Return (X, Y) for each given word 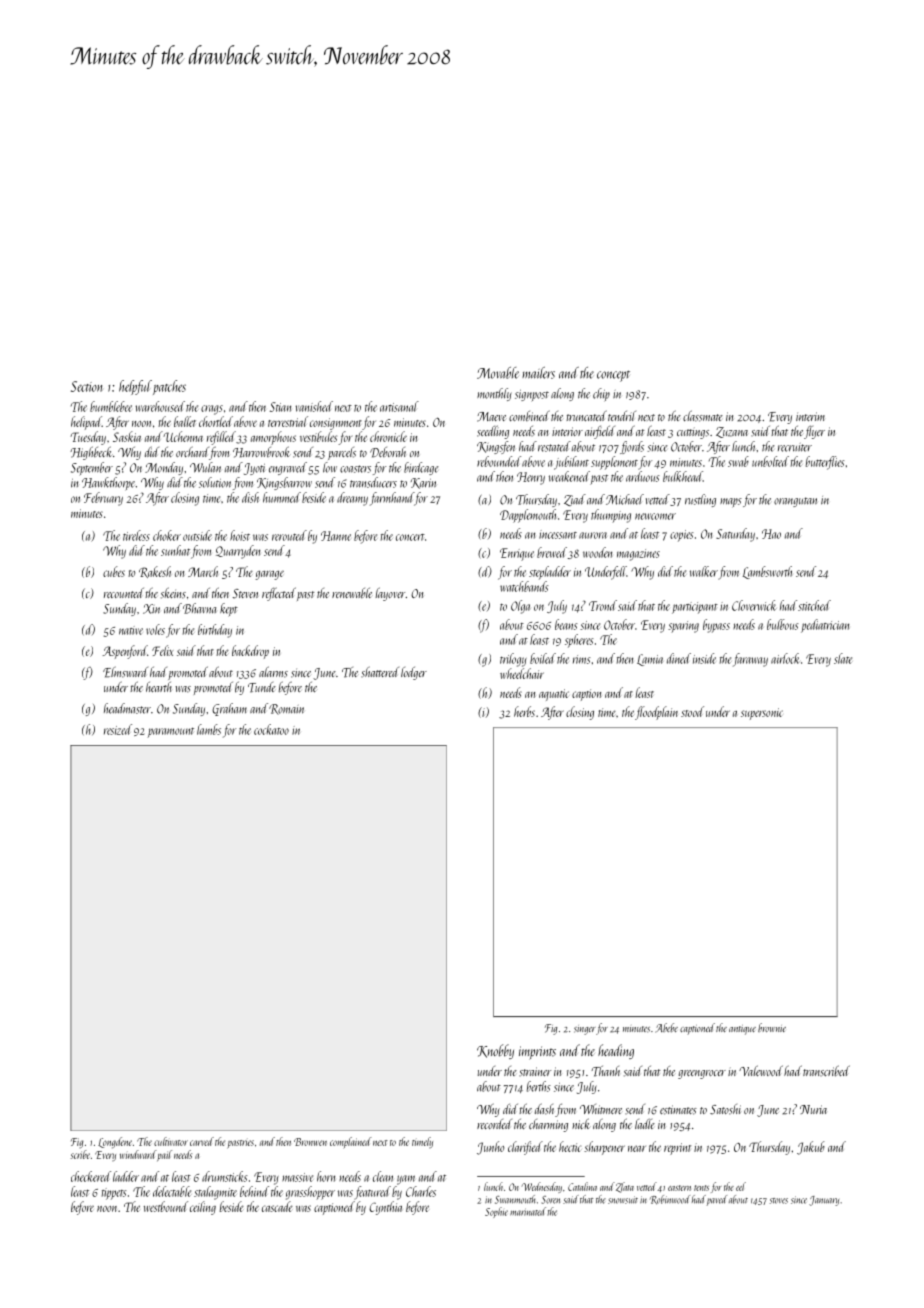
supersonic (762, 714)
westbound (166, 1206)
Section (86, 386)
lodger (414, 673)
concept (613, 376)
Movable (498, 373)
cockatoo (271, 729)
